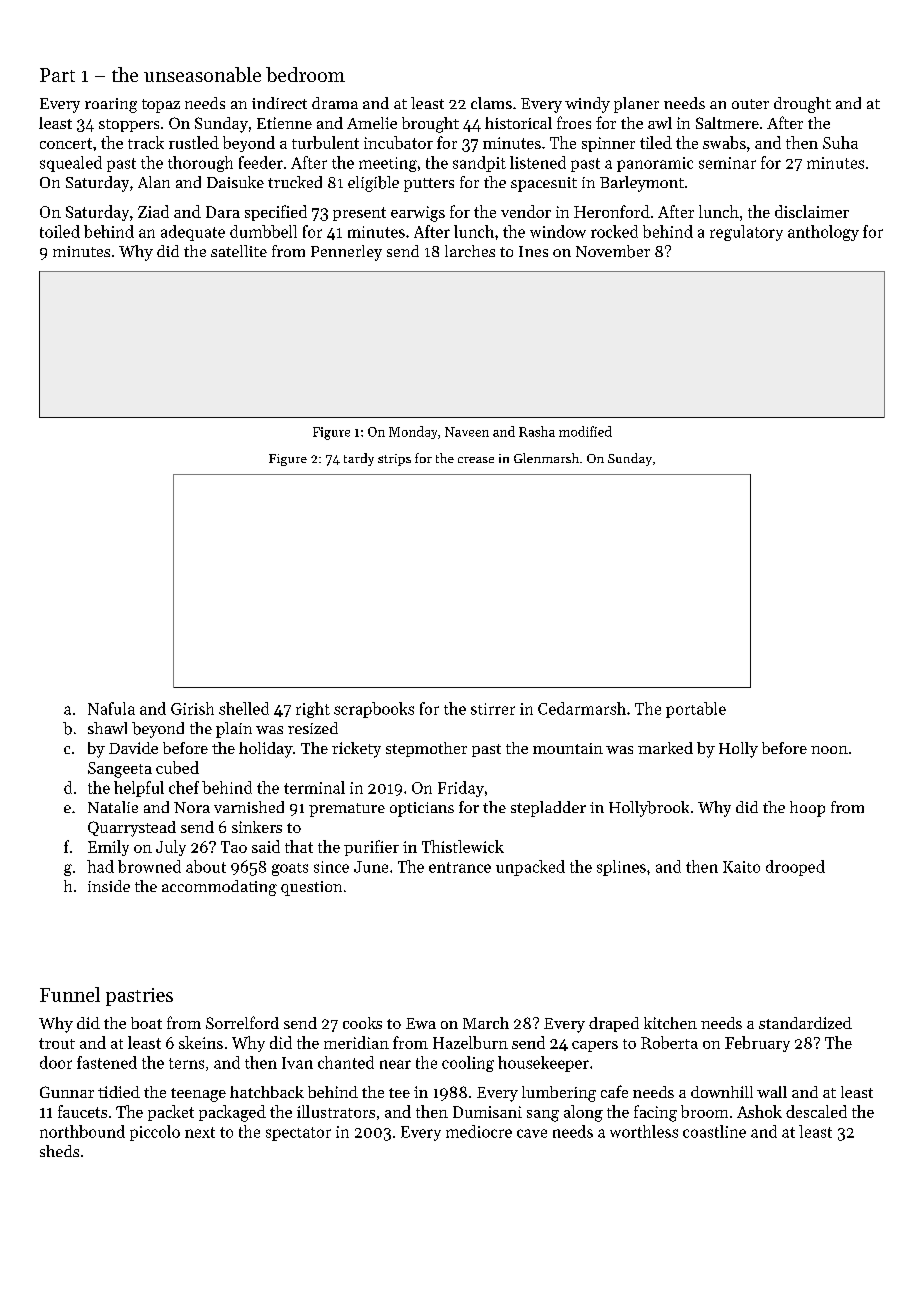 This page has height=1308, width=924. Describe the element at coordinates (696, 710) in the page. I see `portable` at that location.
